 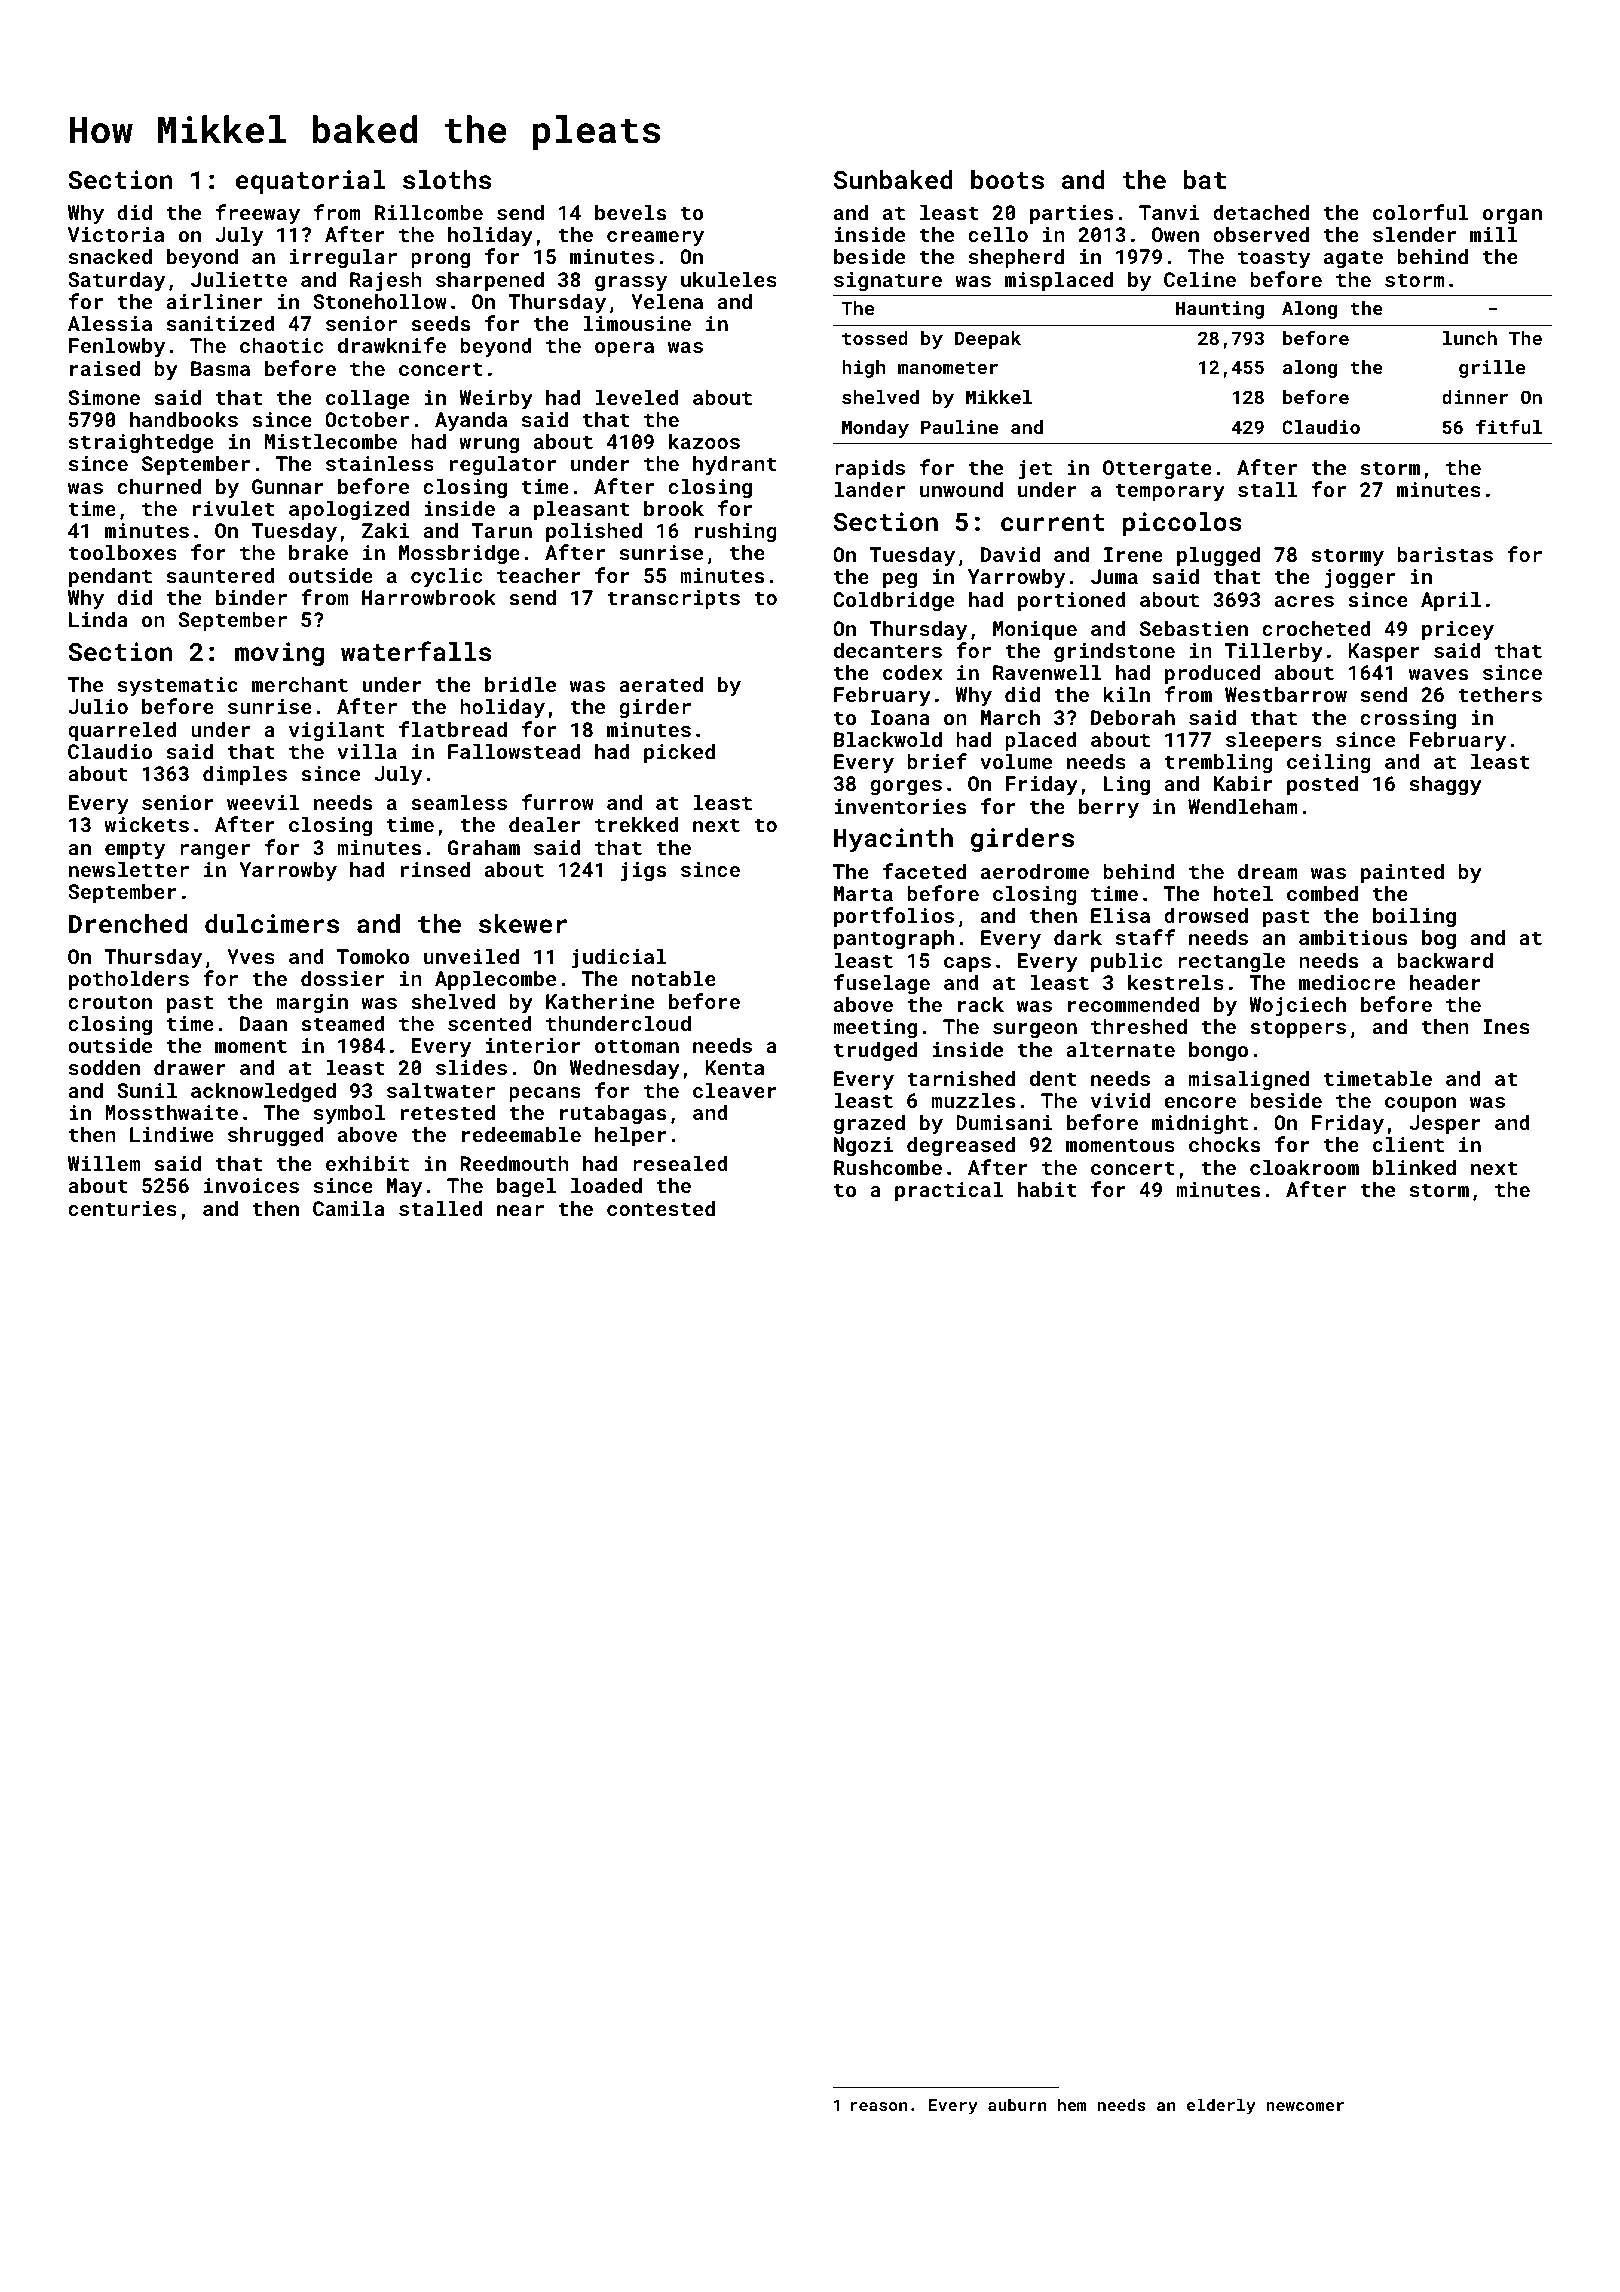 I want to click on Rushcombe, so click(x=888, y=1167).
